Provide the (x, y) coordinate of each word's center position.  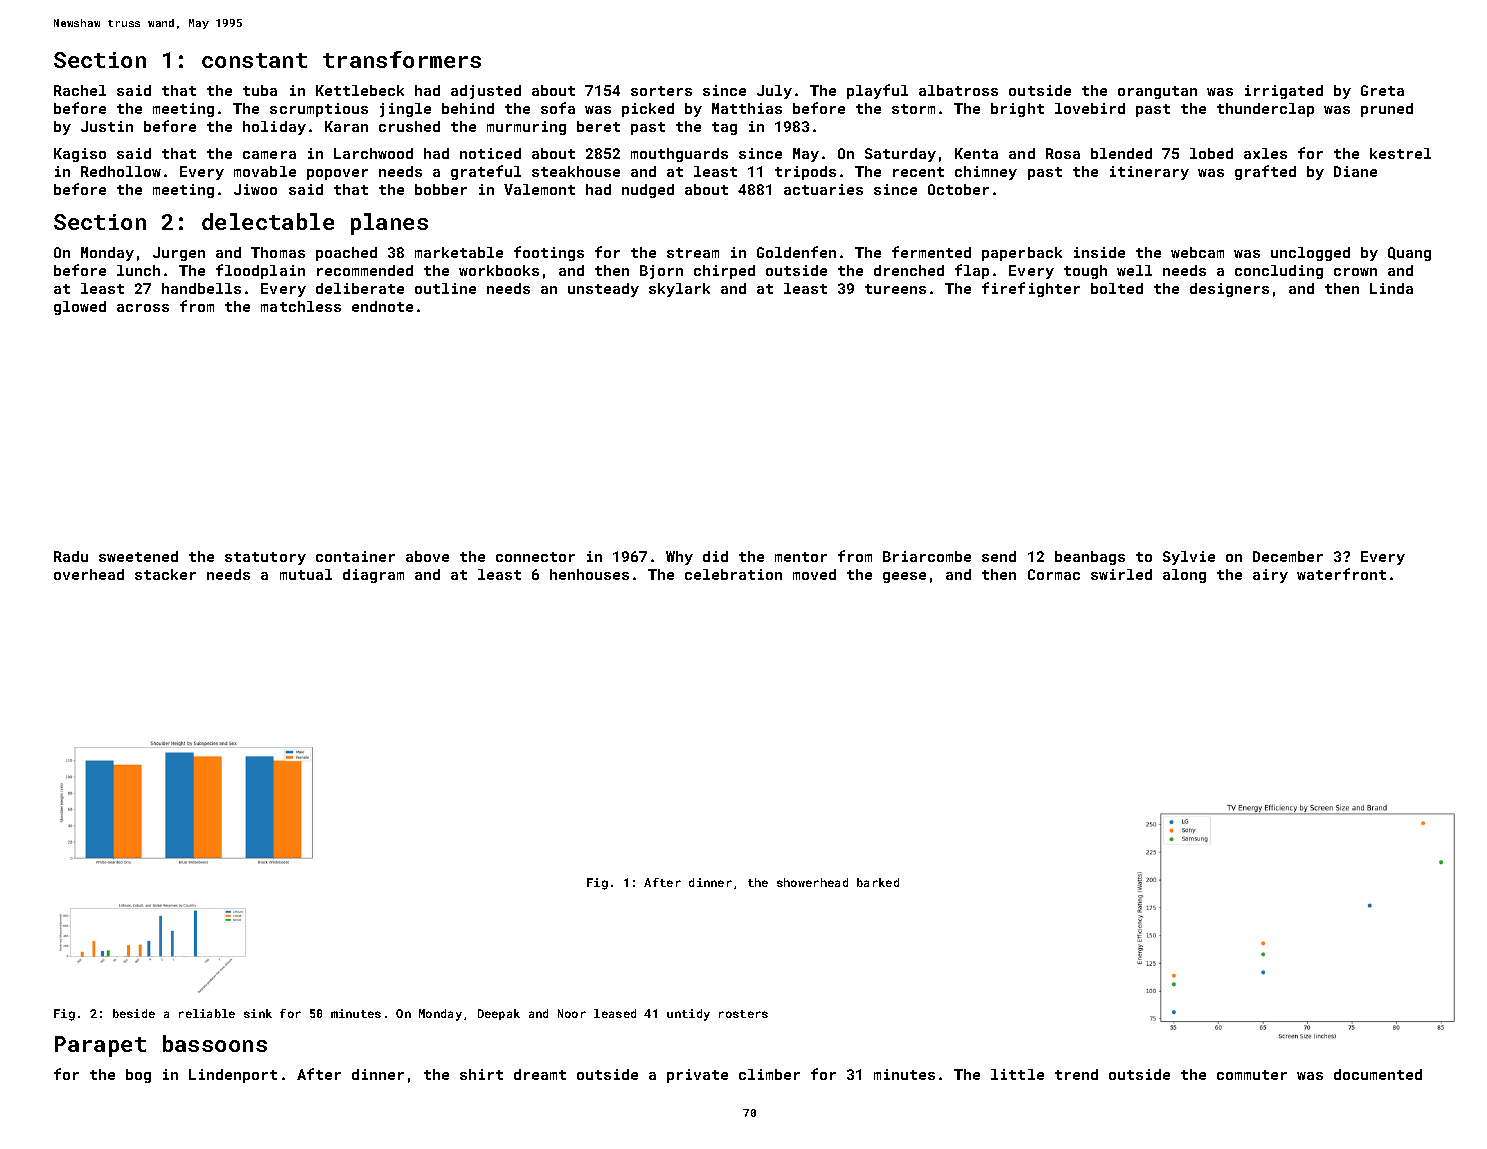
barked (878, 882)
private (697, 1076)
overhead (89, 574)
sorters (661, 91)
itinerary (1149, 173)
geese (904, 577)
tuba (260, 90)
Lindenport (233, 1076)
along (1184, 576)
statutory (265, 558)
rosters (743, 1014)
